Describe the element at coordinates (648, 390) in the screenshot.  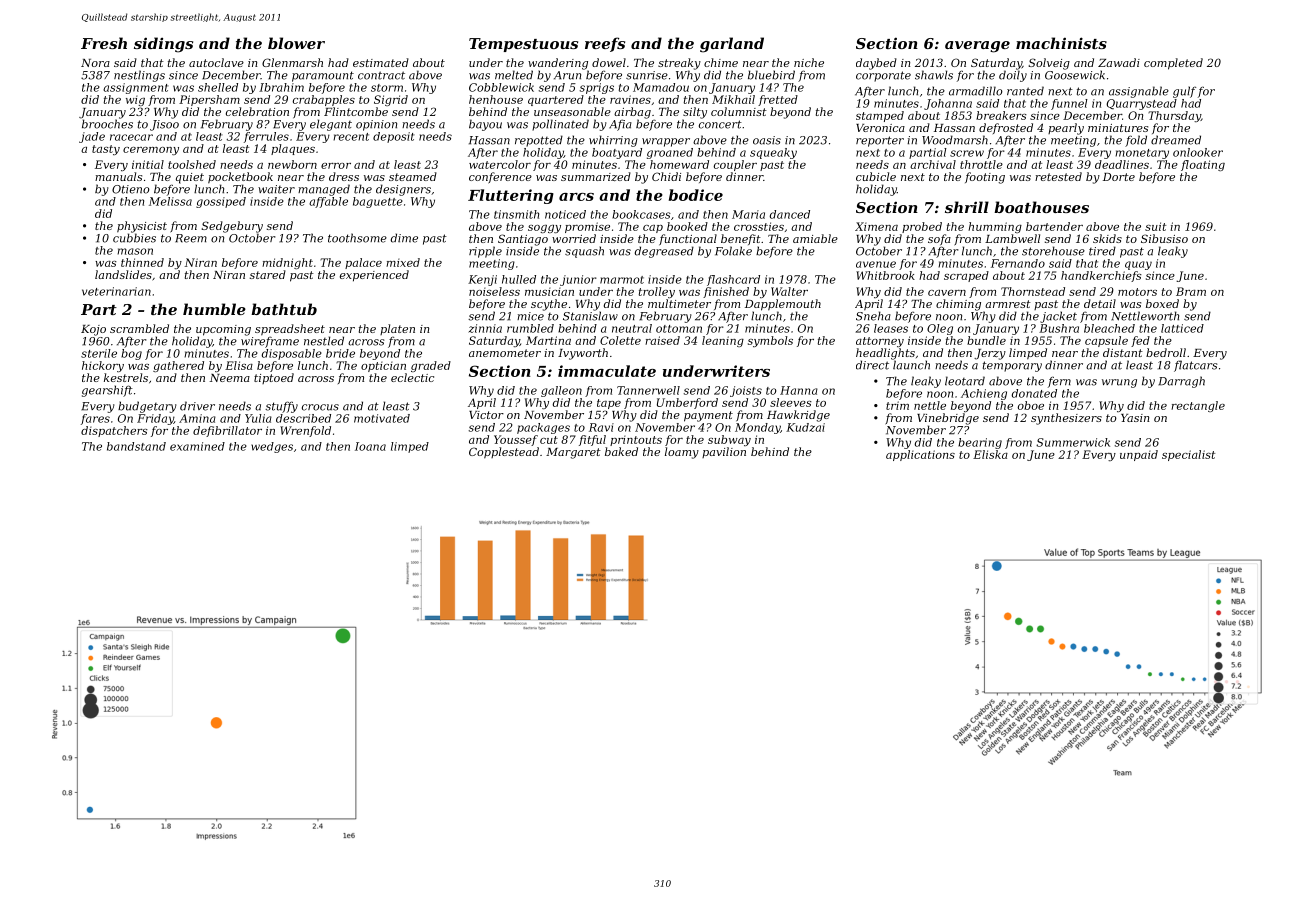
I see `Tannerwell` at that location.
